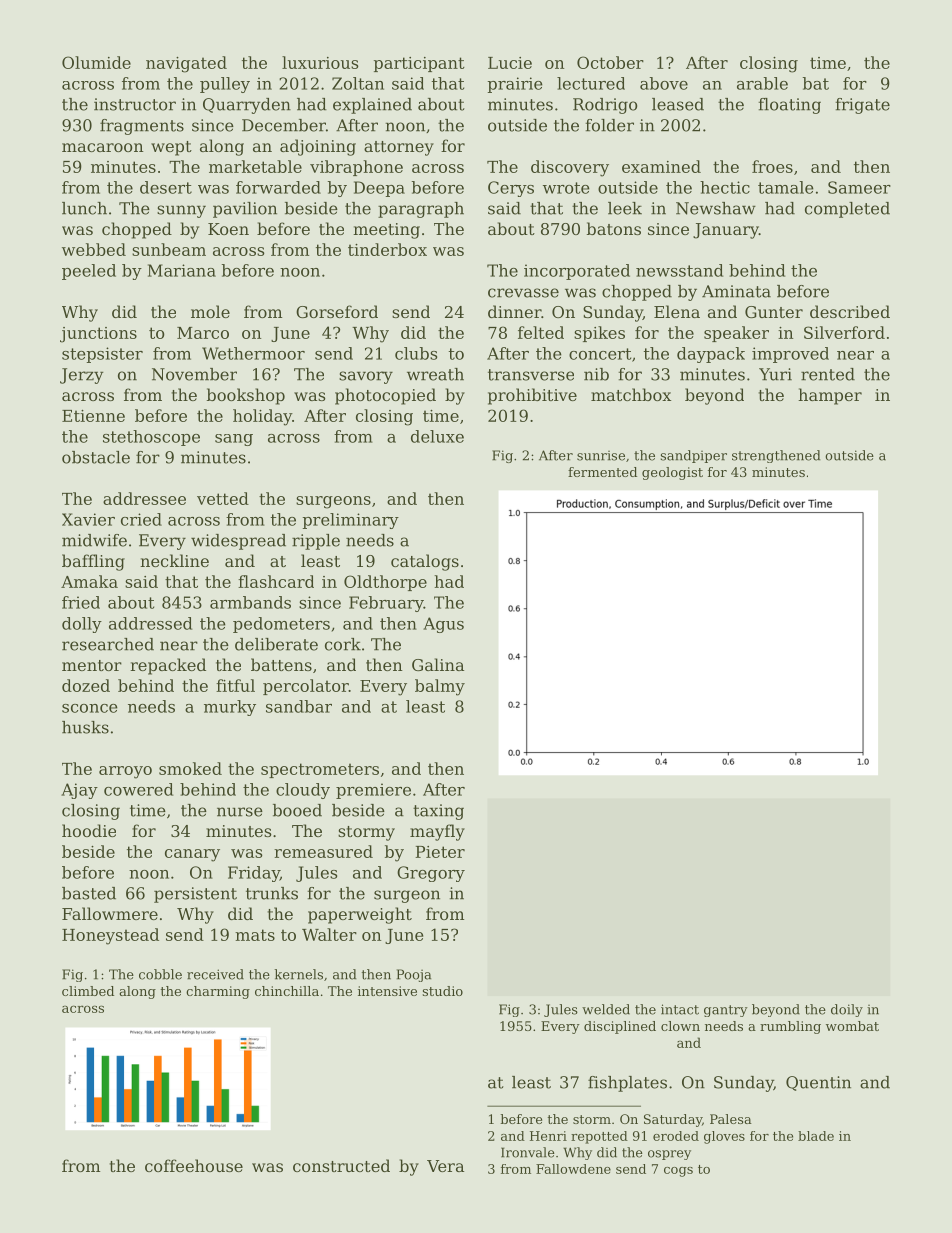  I want to click on paragraph, so click(421, 210).
